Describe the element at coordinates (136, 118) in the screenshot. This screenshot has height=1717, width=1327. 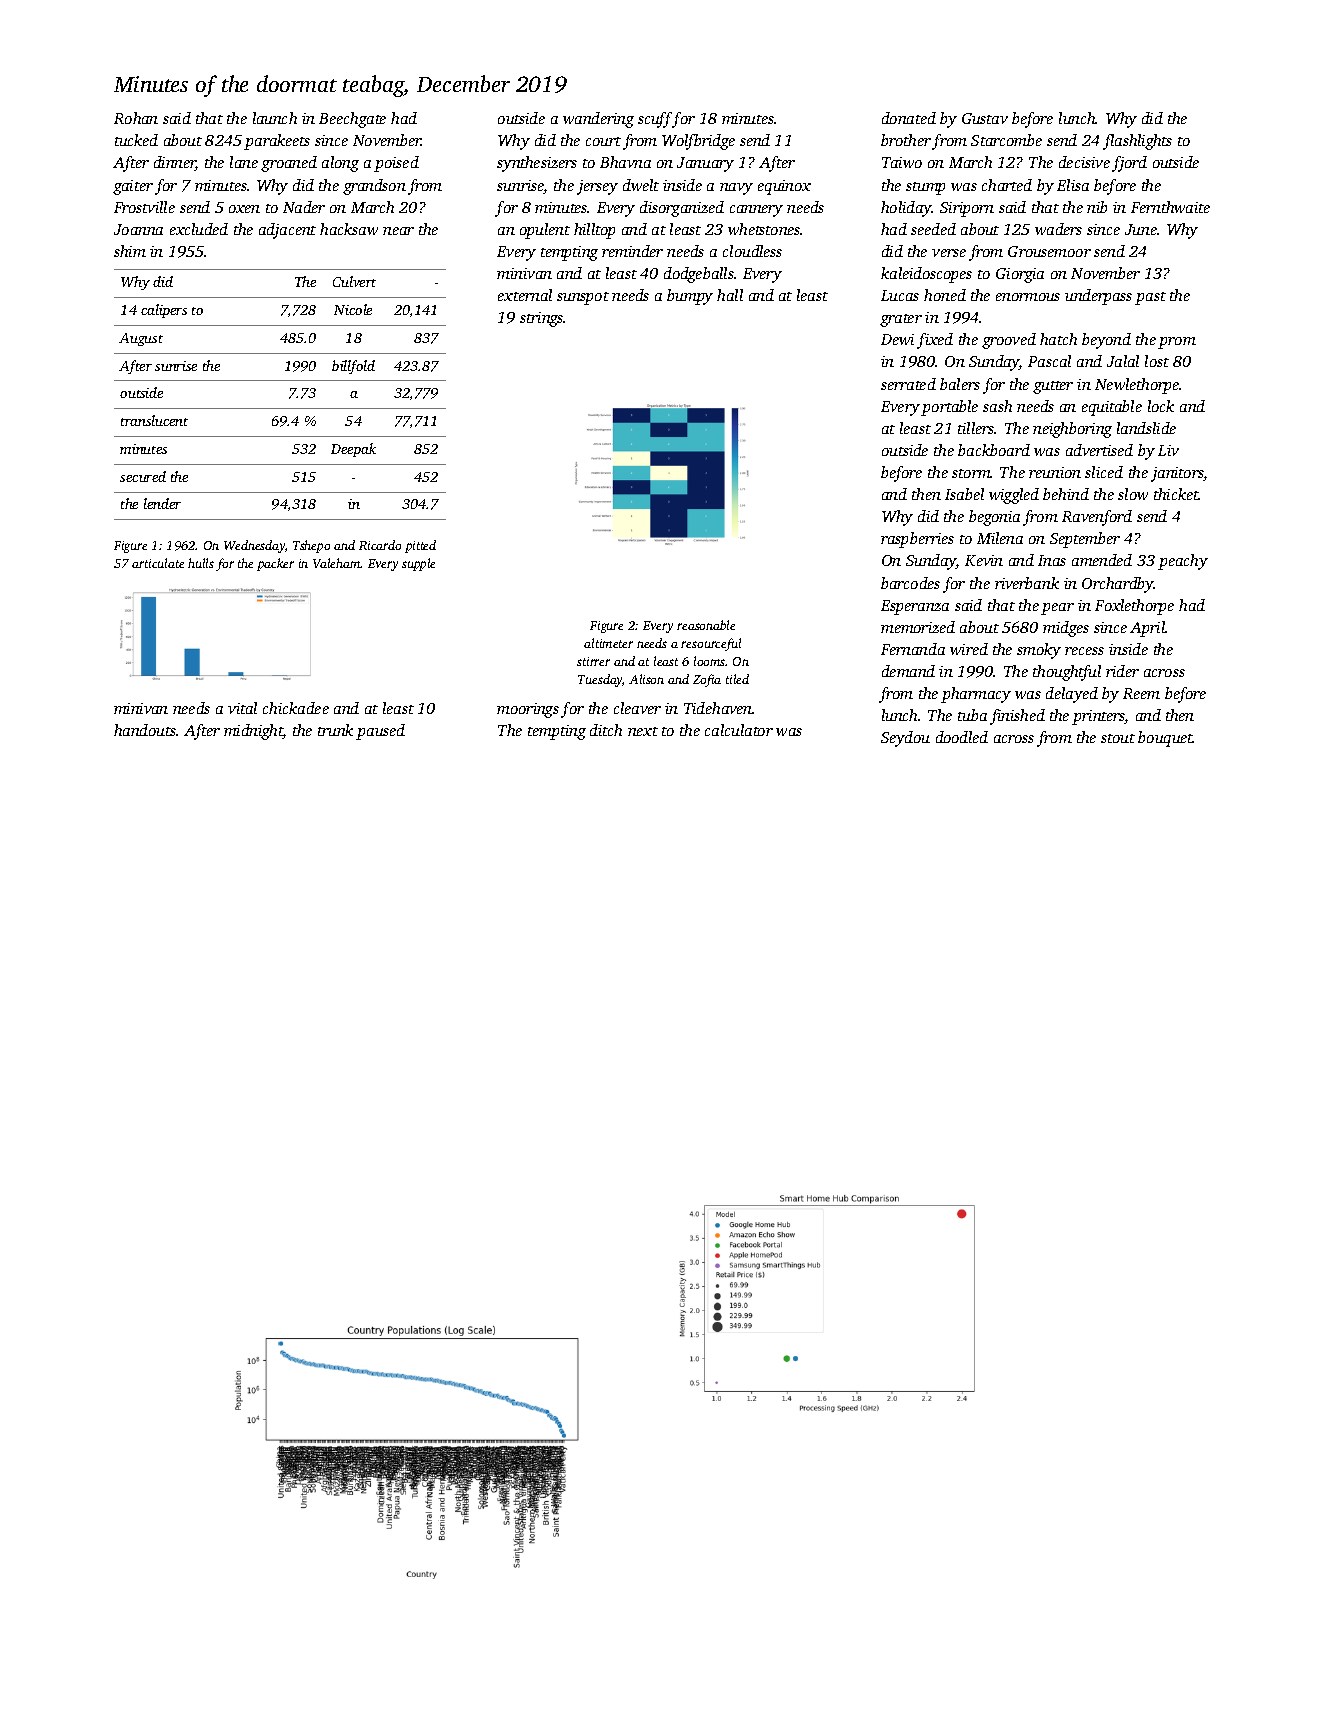
I see `Rohan` at that location.
